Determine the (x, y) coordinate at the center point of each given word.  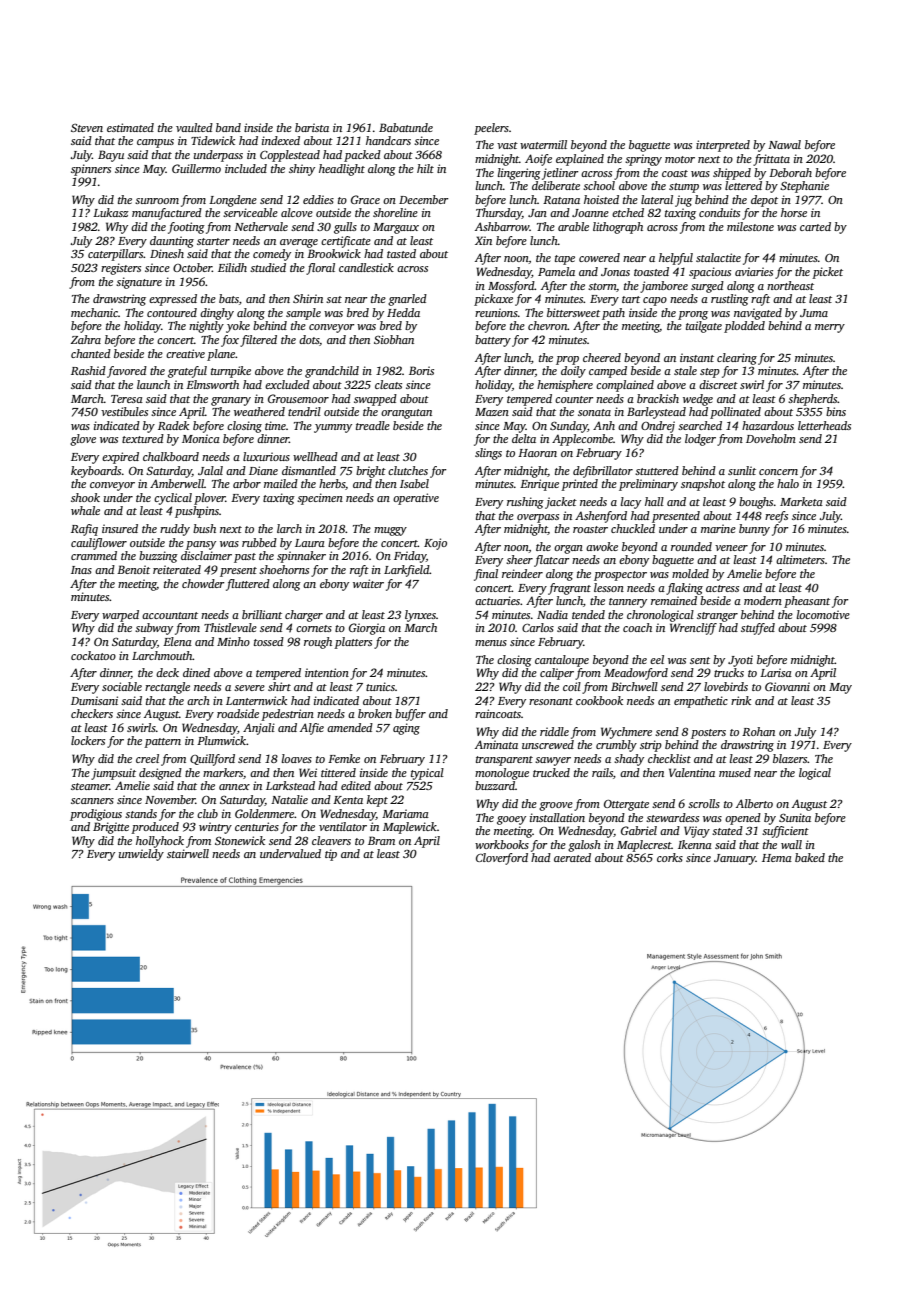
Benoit (133, 569)
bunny (754, 530)
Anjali (259, 729)
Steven (87, 128)
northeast (790, 285)
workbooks (502, 844)
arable (573, 226)
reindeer (522, 573)
